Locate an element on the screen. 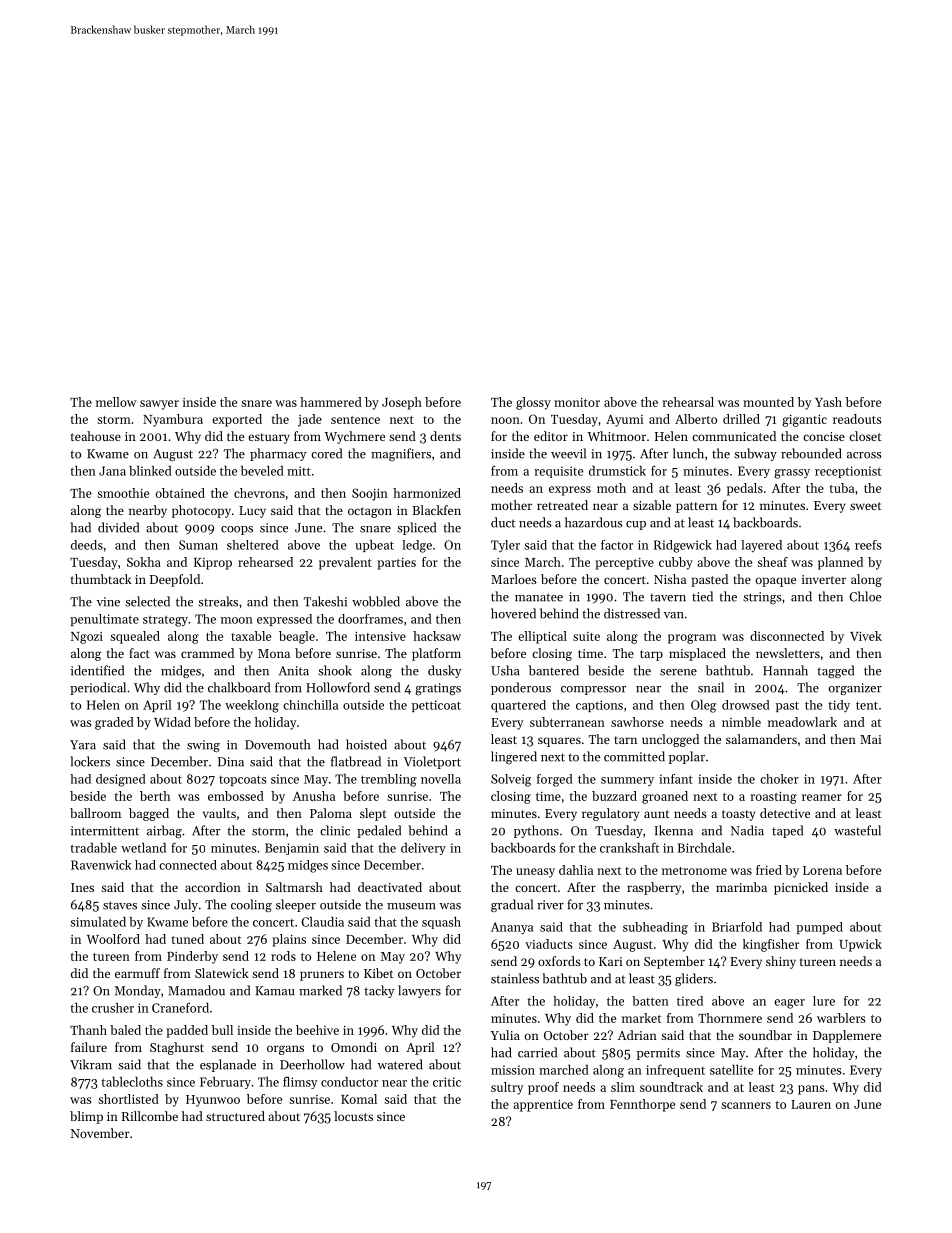  across is located at coordinates (864, 455).
